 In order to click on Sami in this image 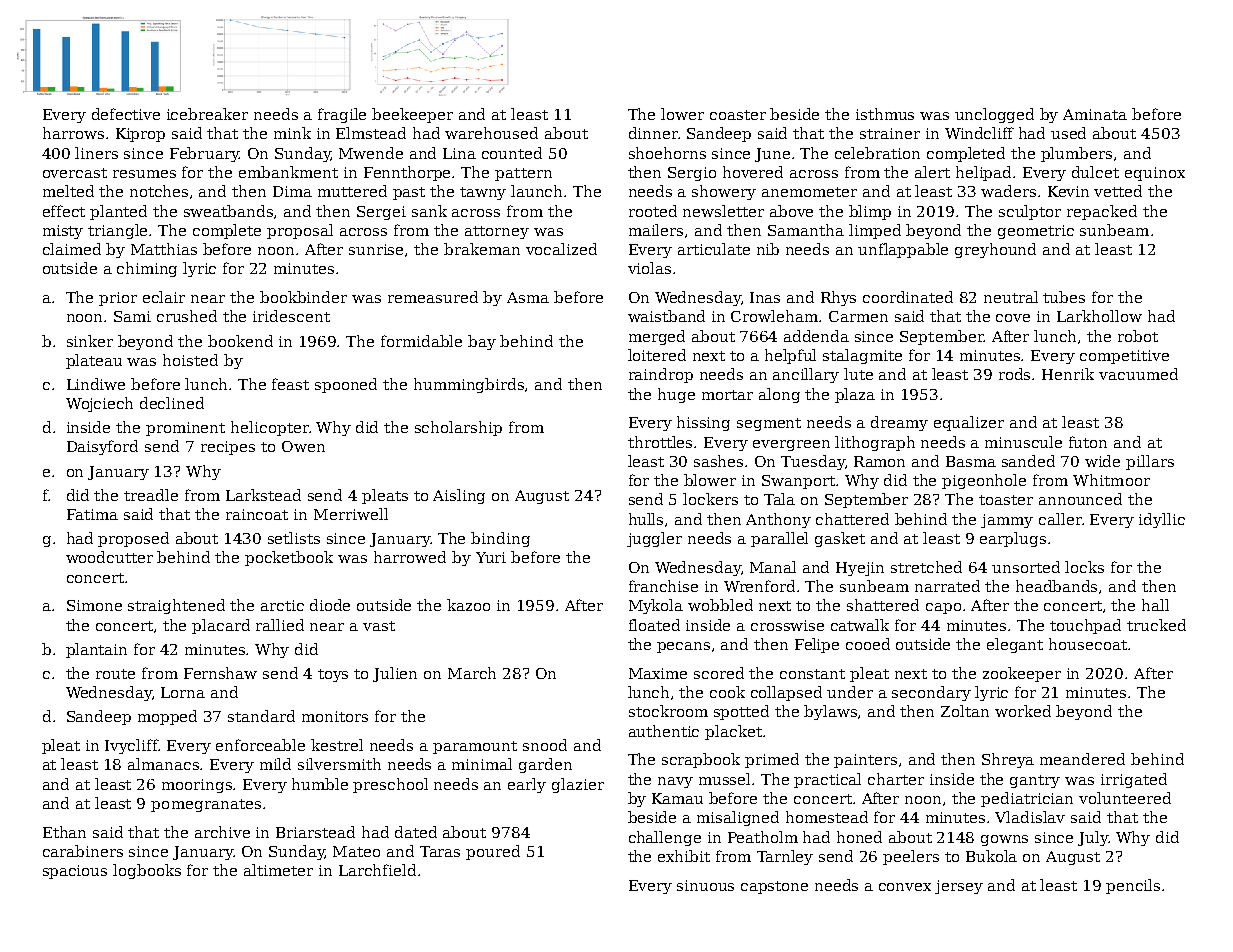, I will do `click(132, 316)`.
